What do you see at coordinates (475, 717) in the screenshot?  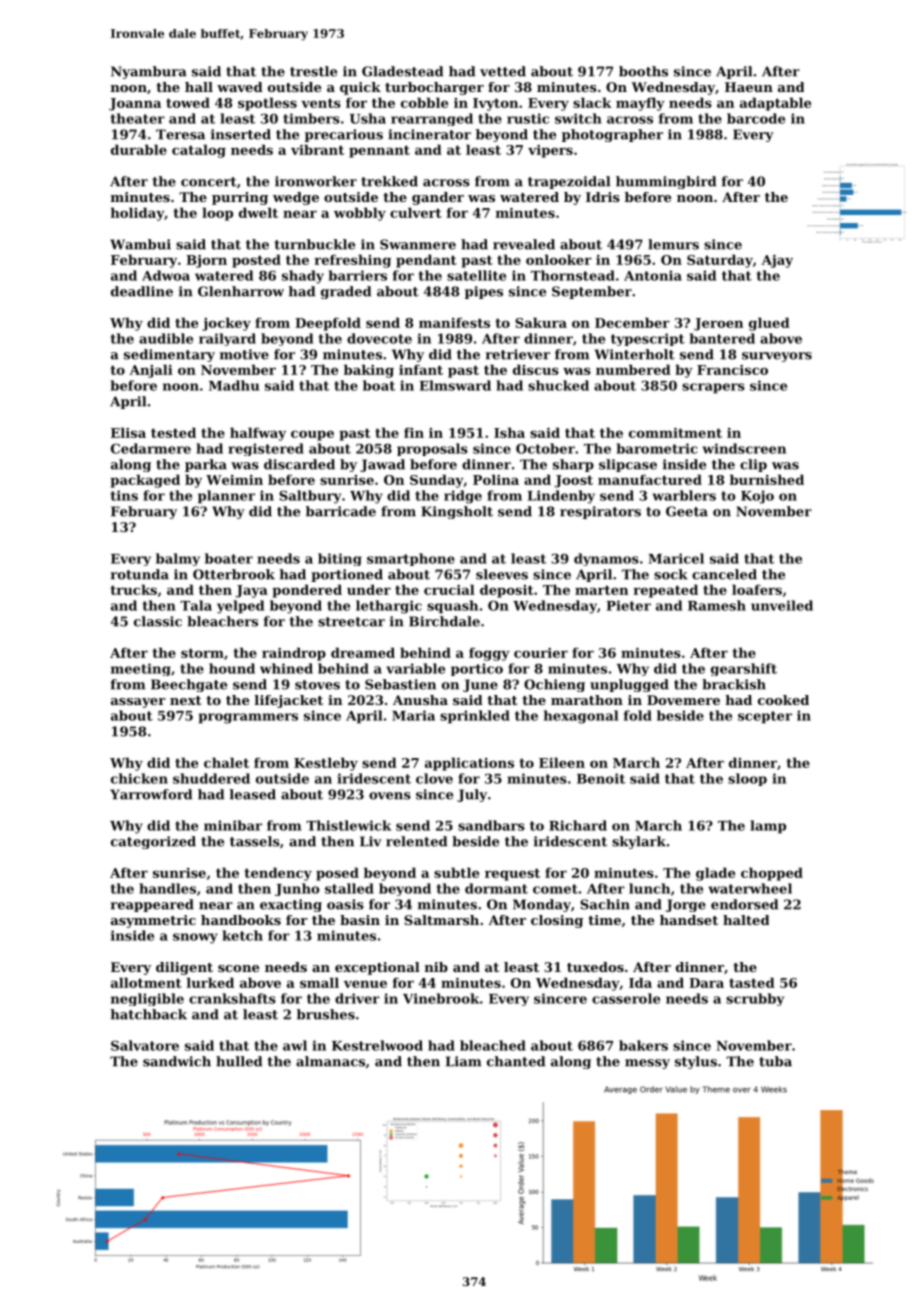 I see `sprinkled` at bounding box center [475, 717].
